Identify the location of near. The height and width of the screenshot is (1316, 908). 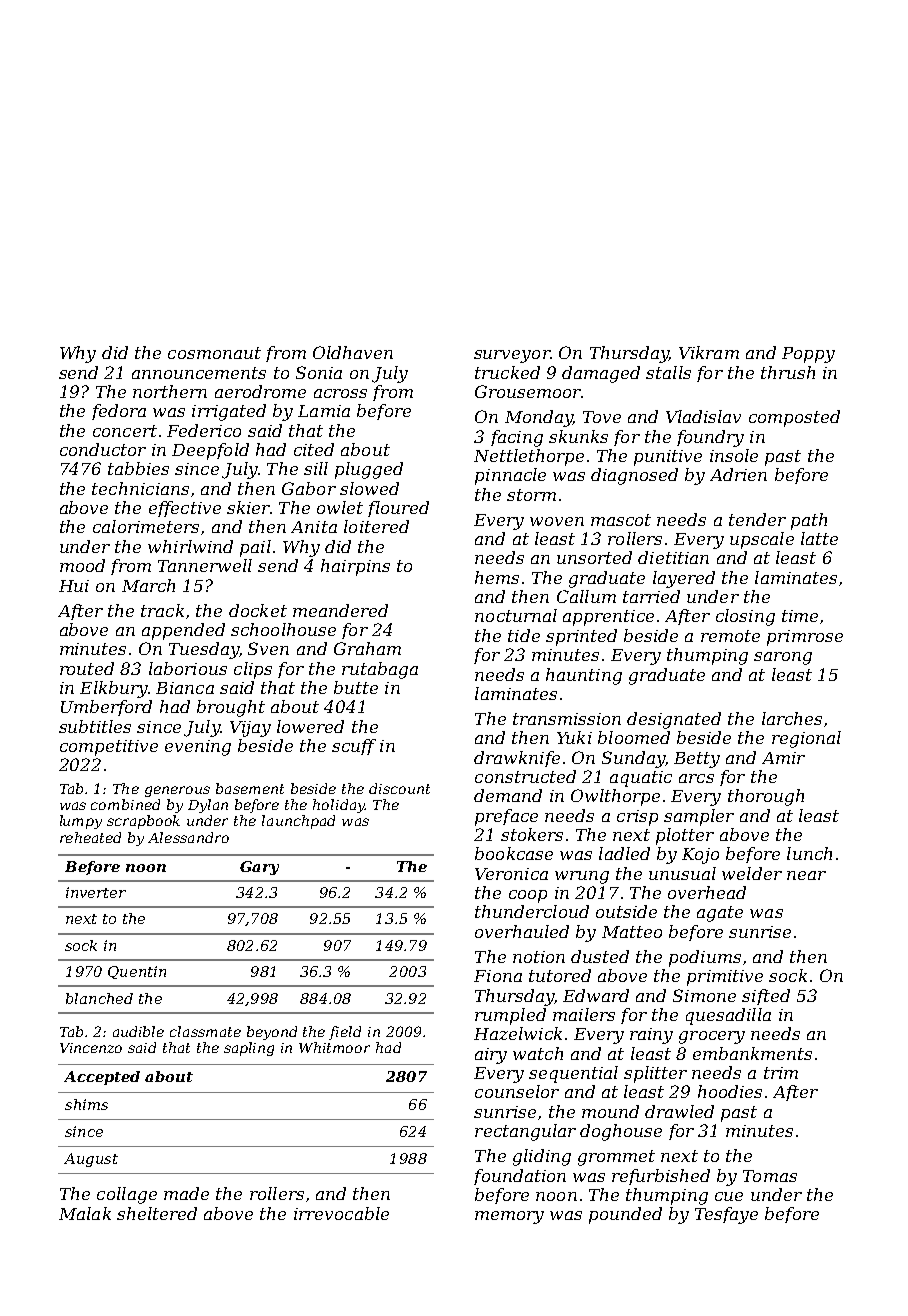
(806, 875).
